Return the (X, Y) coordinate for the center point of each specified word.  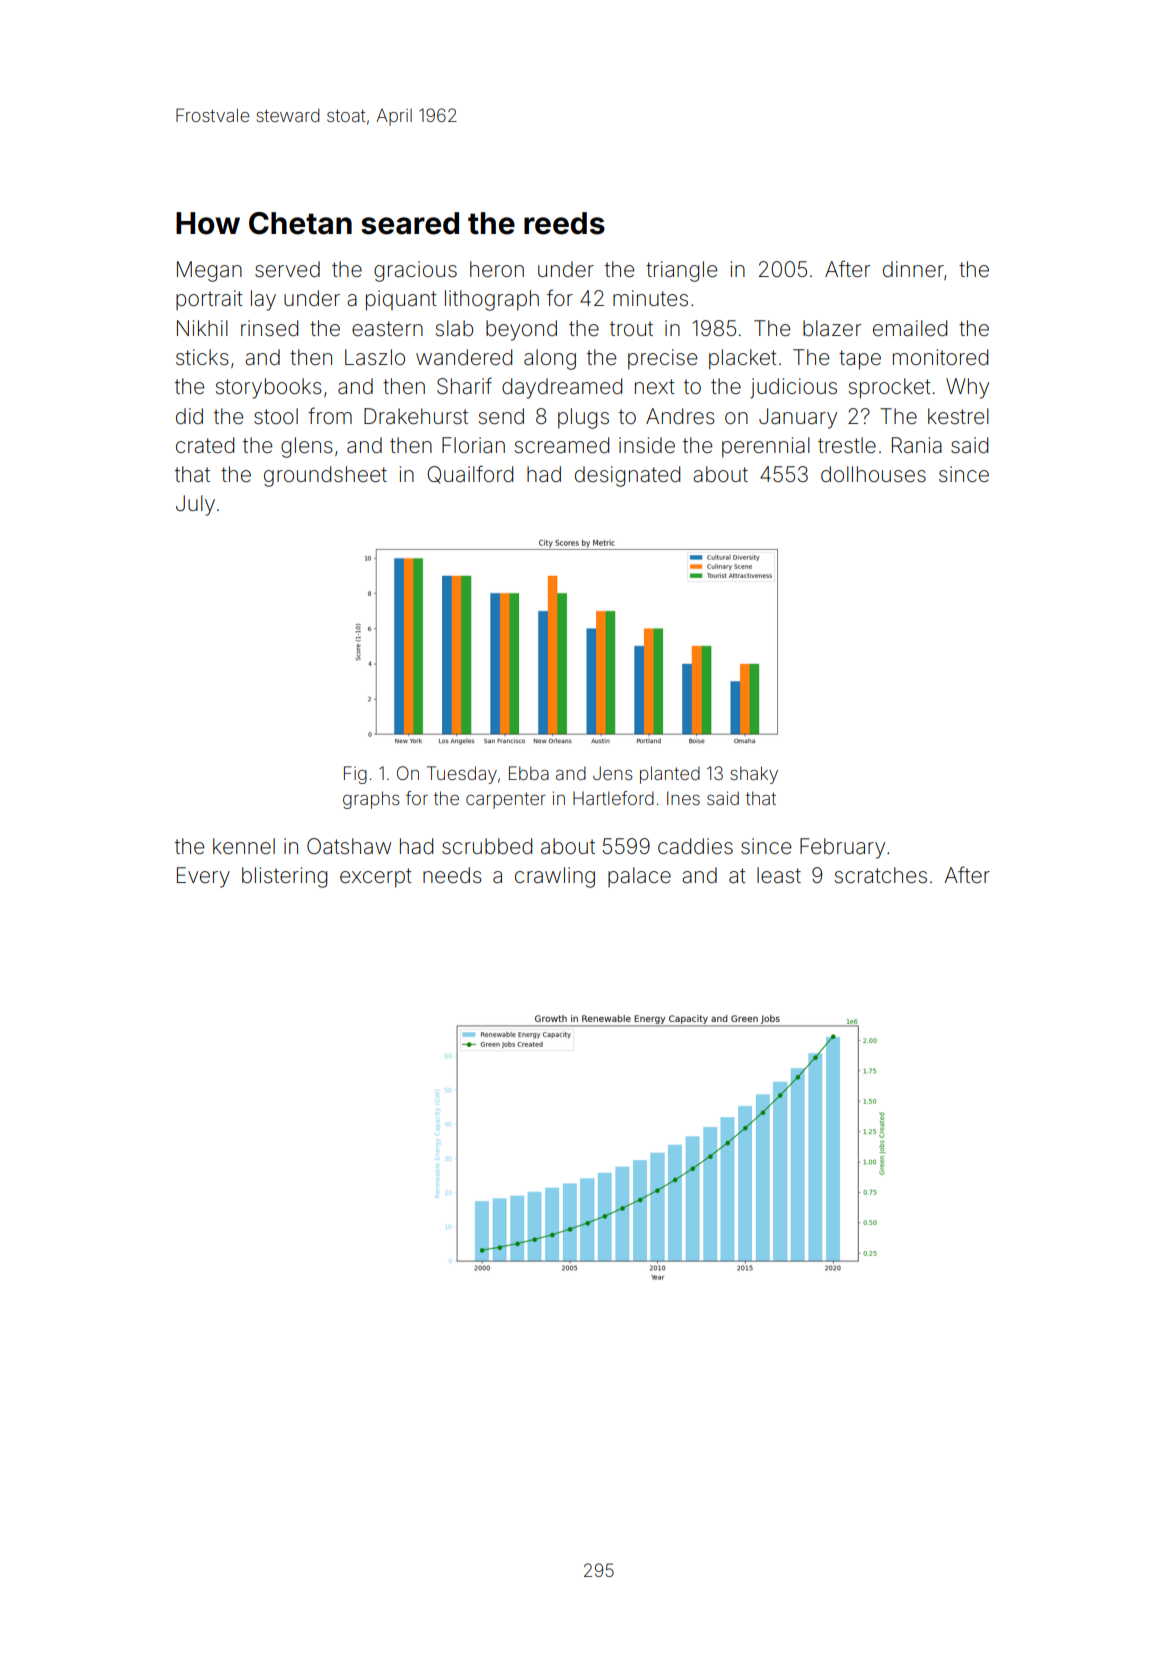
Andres (680, 416)
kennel (244, 846)
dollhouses (873, 474)
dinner (913, 269)
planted (670, 775)
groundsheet (325, 476)
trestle (847, 445)
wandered (464, 357)
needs (452, 875)
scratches (881, 875)
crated (205, 445)
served (287, 269)
